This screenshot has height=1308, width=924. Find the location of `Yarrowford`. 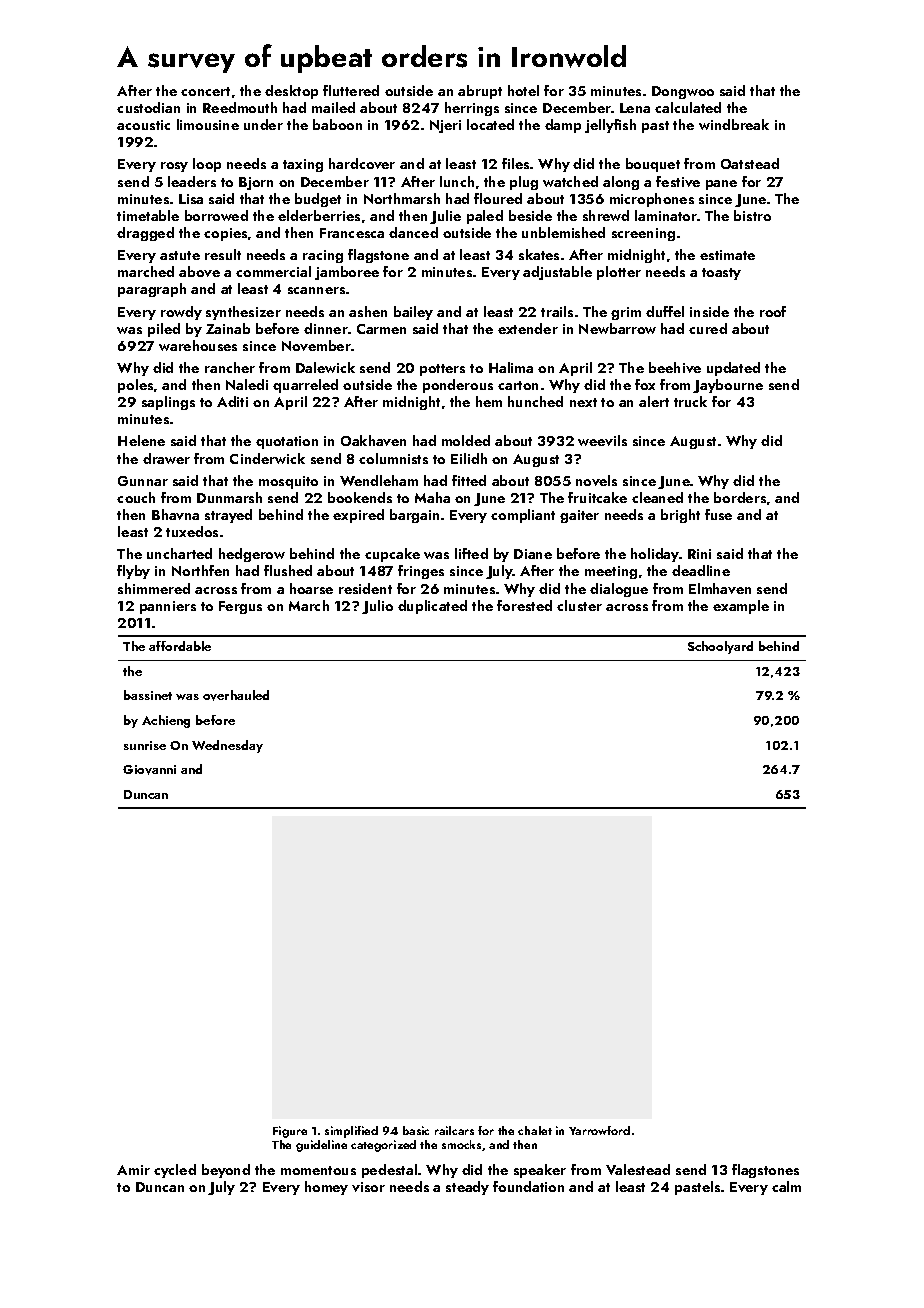

Yarrowford is located at coordinates (599, 1130).
